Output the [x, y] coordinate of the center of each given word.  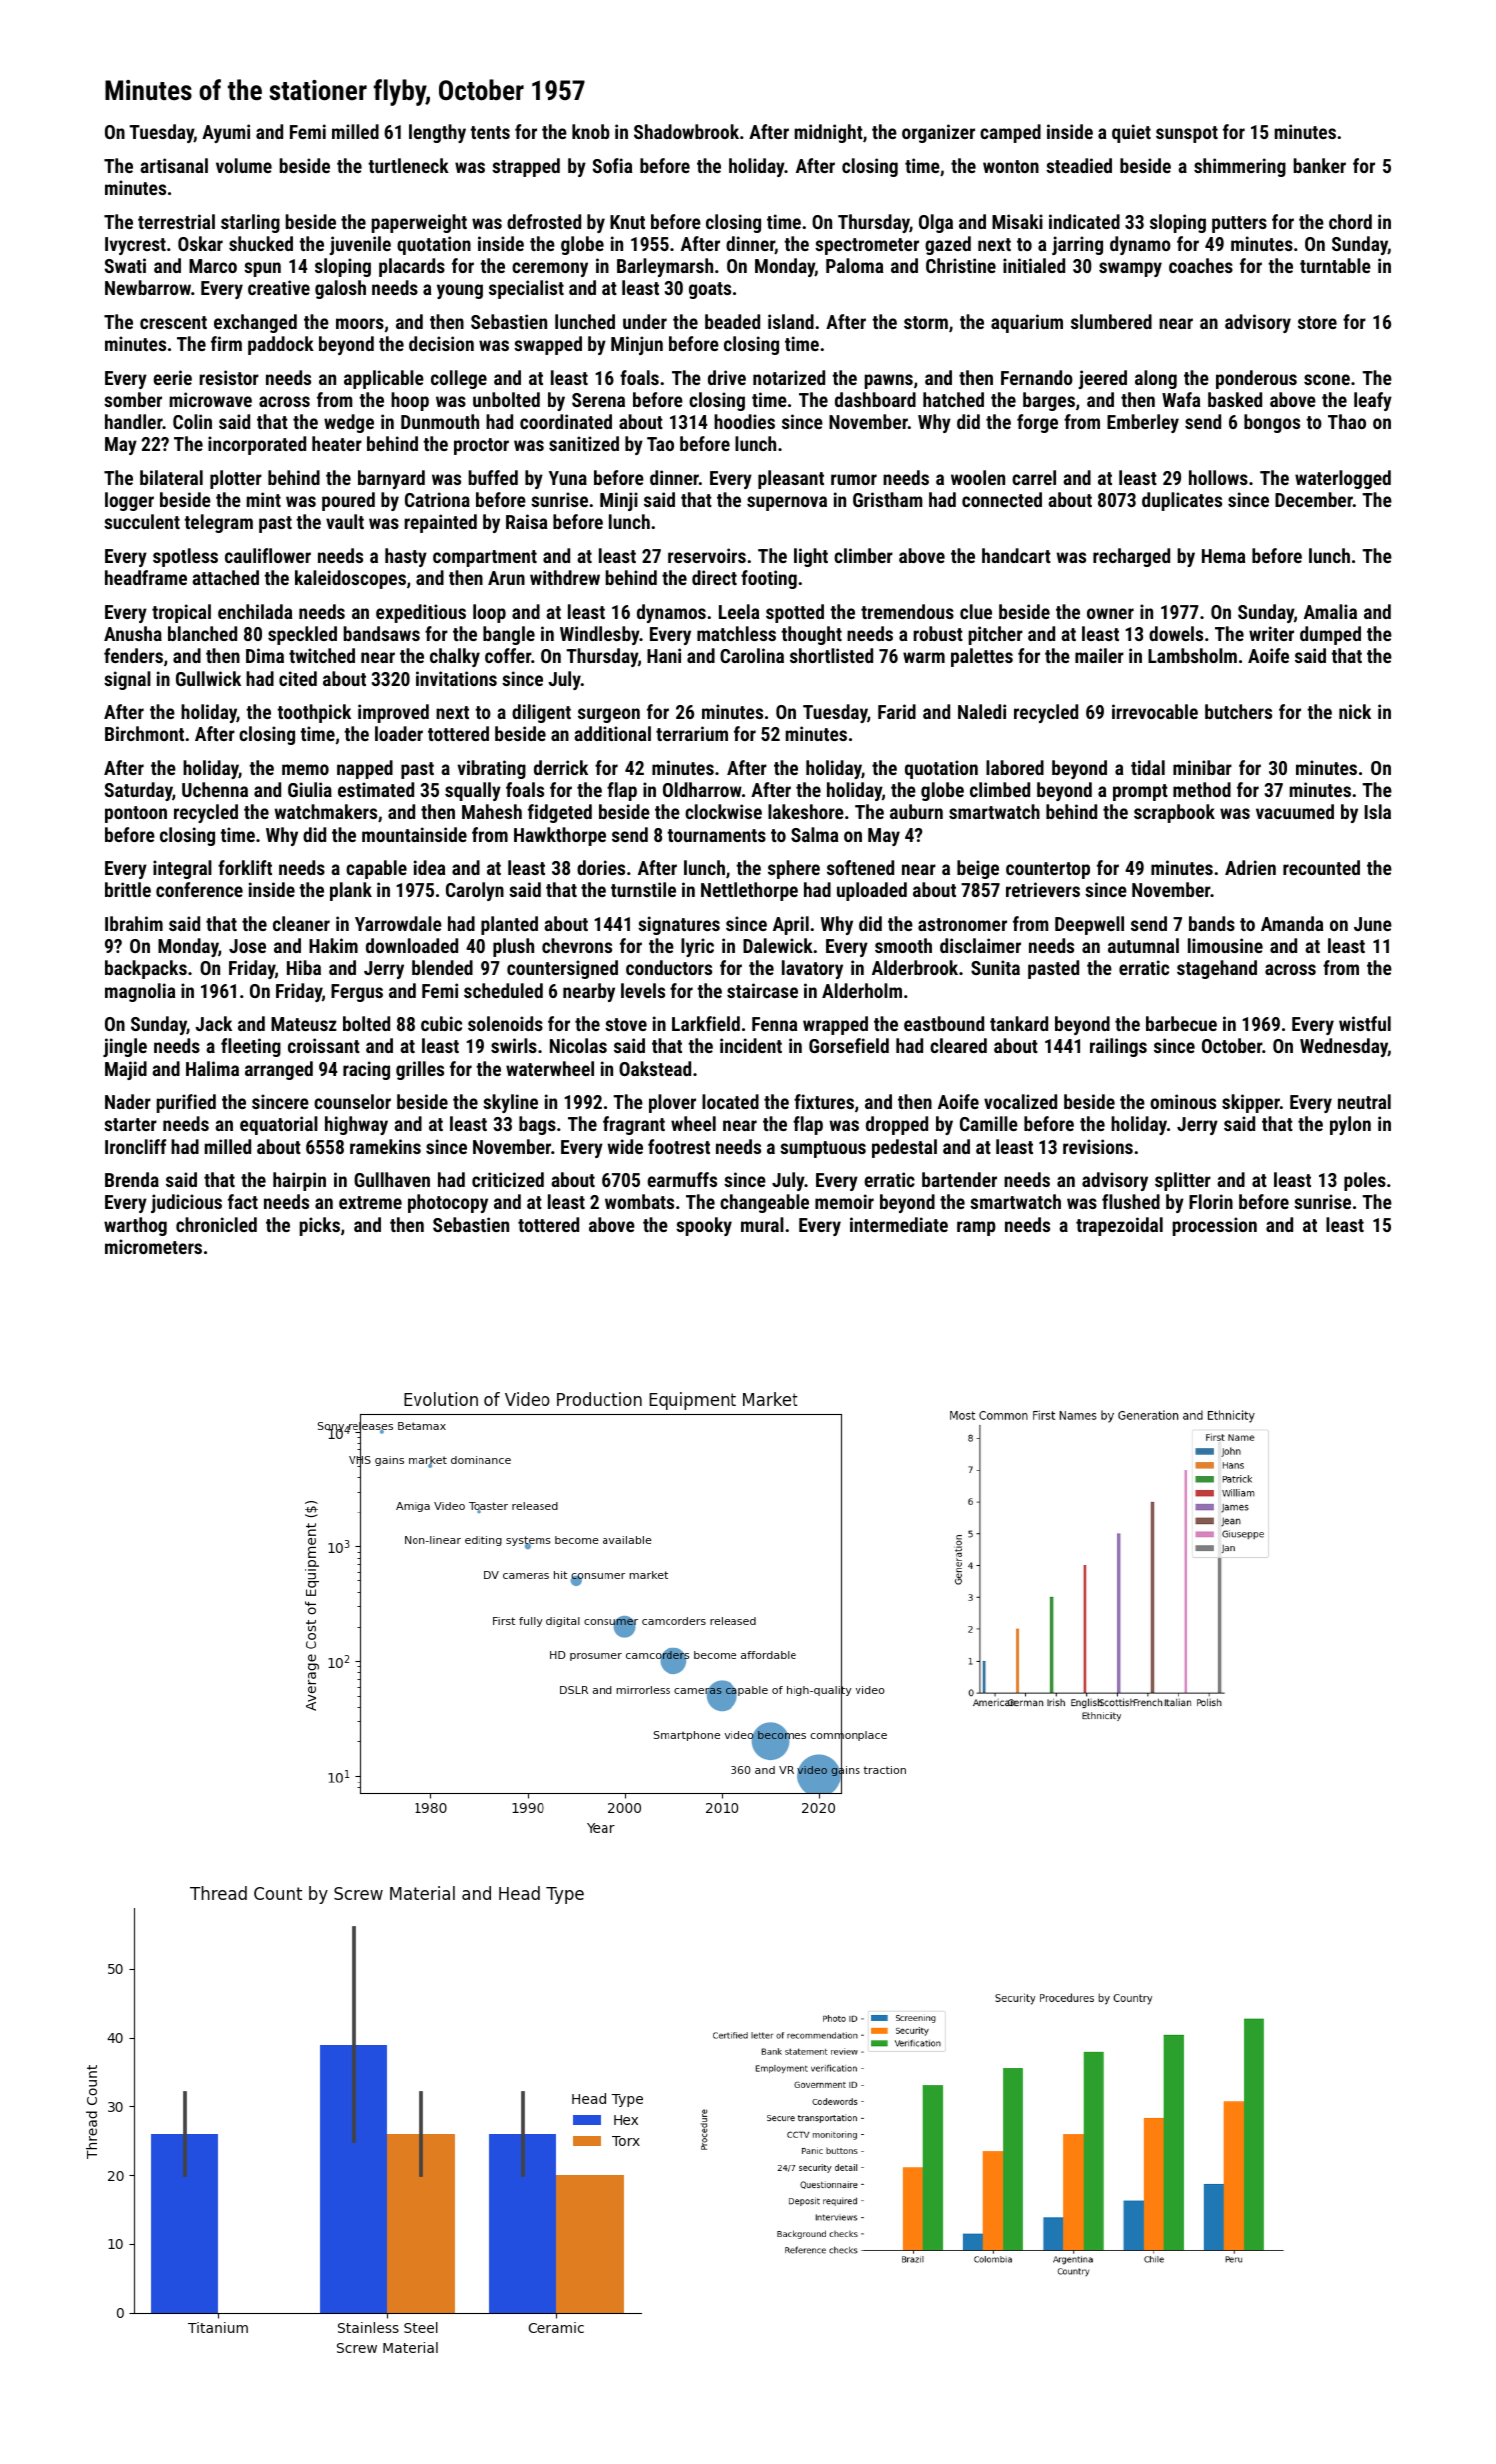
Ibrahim [134, 923]
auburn [916, 811]
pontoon [136, 814]
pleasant [791, 479]
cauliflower [268, 555]
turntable [1335, 265]
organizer [938, 133]
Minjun [637, 345]
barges [1049, 401]
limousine [1225, 945]
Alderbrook [915, 967]
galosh [340, 289]
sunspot [1187, 134]
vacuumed [1295, 811]
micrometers [153, 1246]
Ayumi [226, 133]
